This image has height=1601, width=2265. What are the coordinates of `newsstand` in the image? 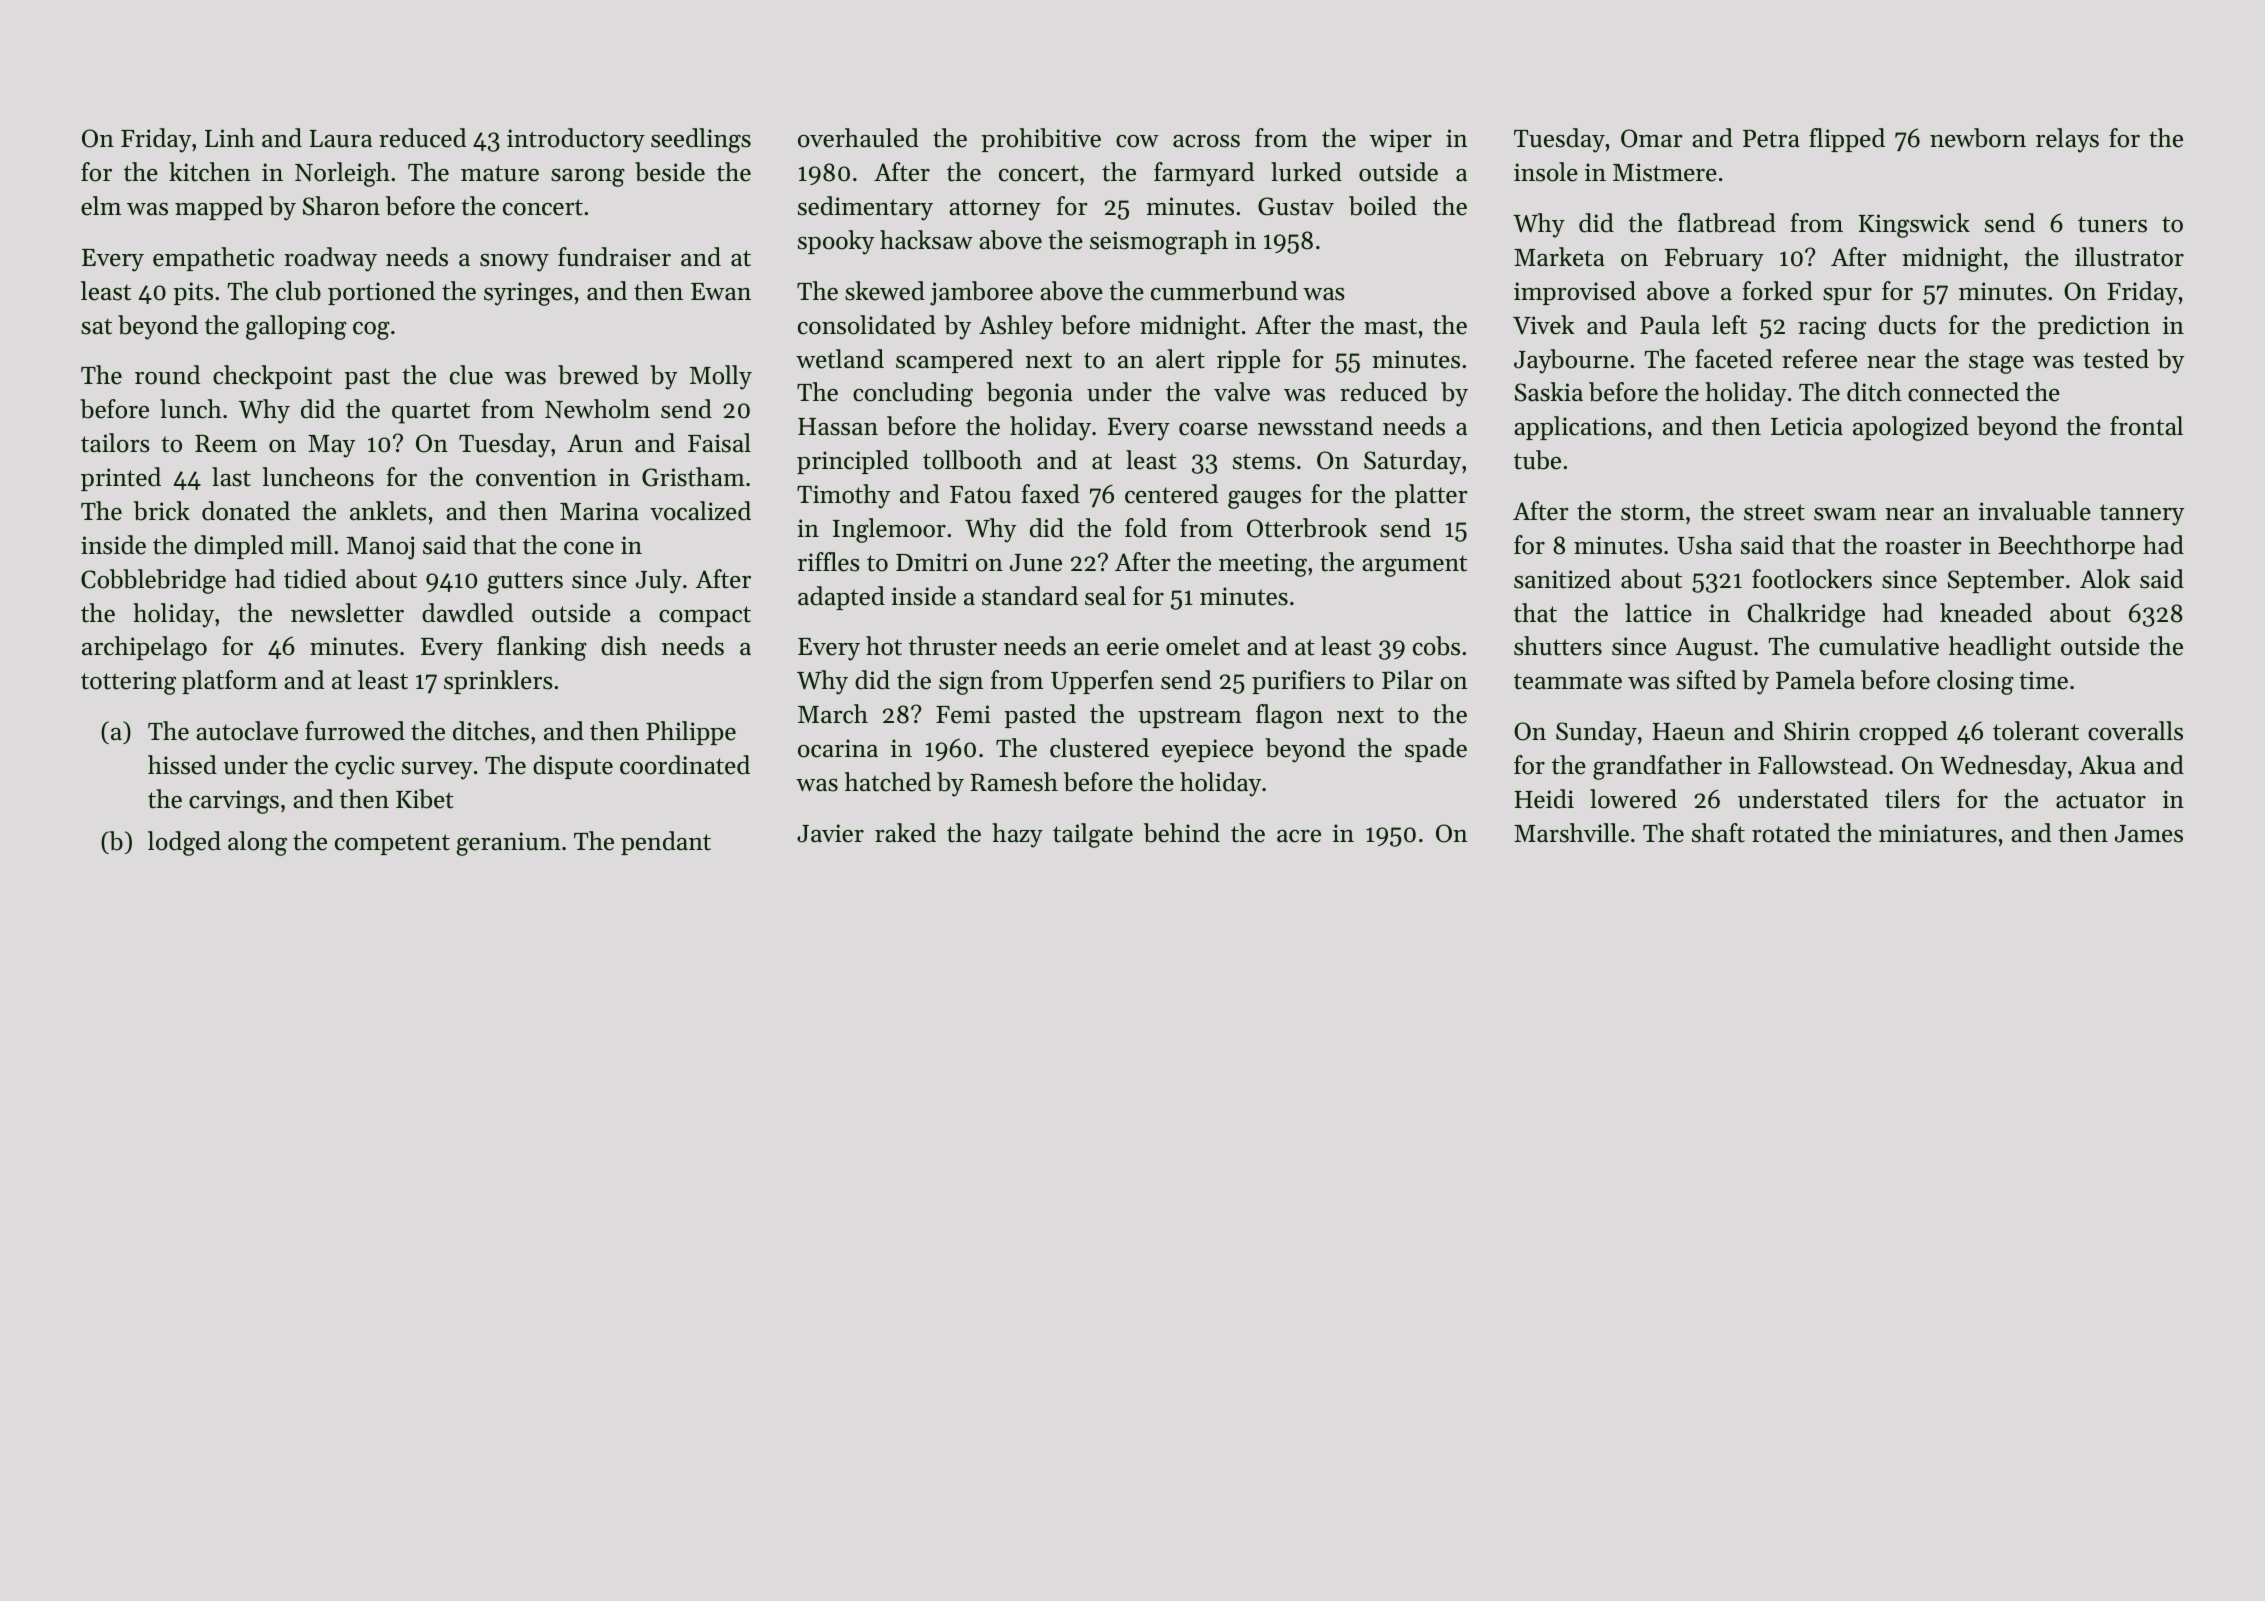 It's located at (1315, 426).
